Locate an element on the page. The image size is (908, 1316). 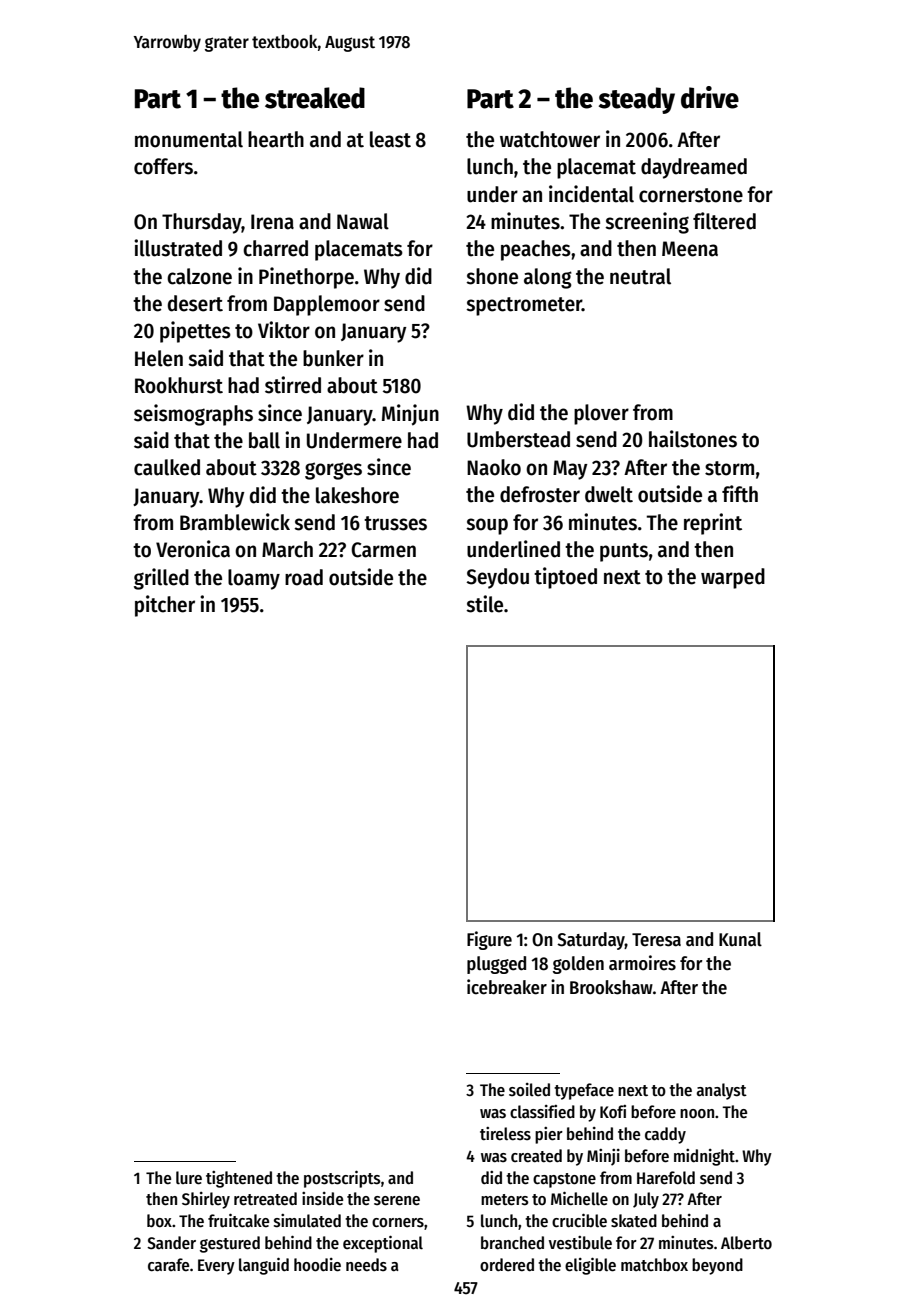
charred is located at coordinates (275, 248).
